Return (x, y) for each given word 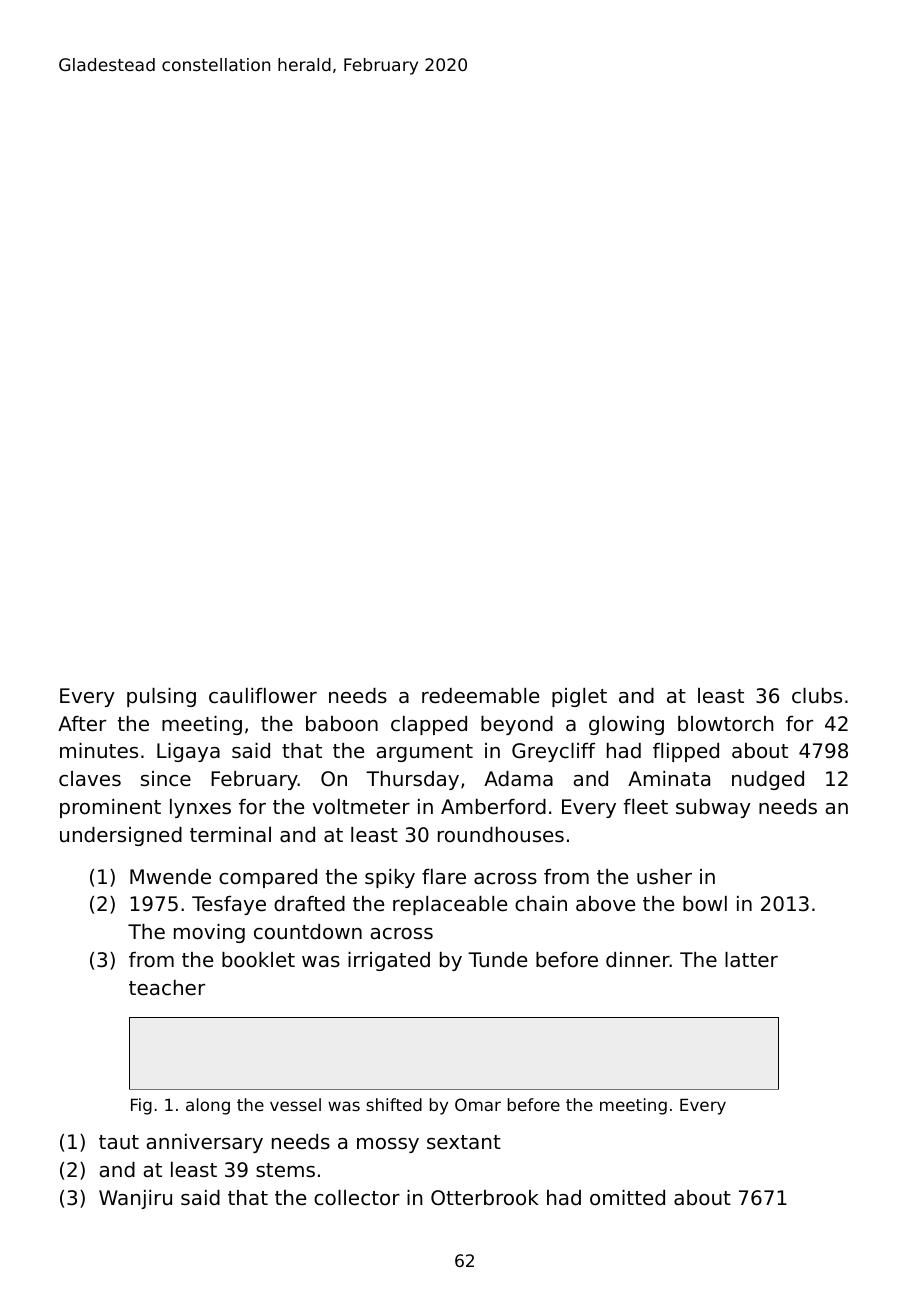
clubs (817, 696)
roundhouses (501, 835)
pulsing (161, 697)
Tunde (497, 960)
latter (751, 959)
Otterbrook (485, 1198)
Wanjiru (135, 1199)
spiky (390, 878)
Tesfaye (229, 905)
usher (664, 877)
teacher (167, 988)
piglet (579, 697)
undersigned (121, 836)
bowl (705, 904)
